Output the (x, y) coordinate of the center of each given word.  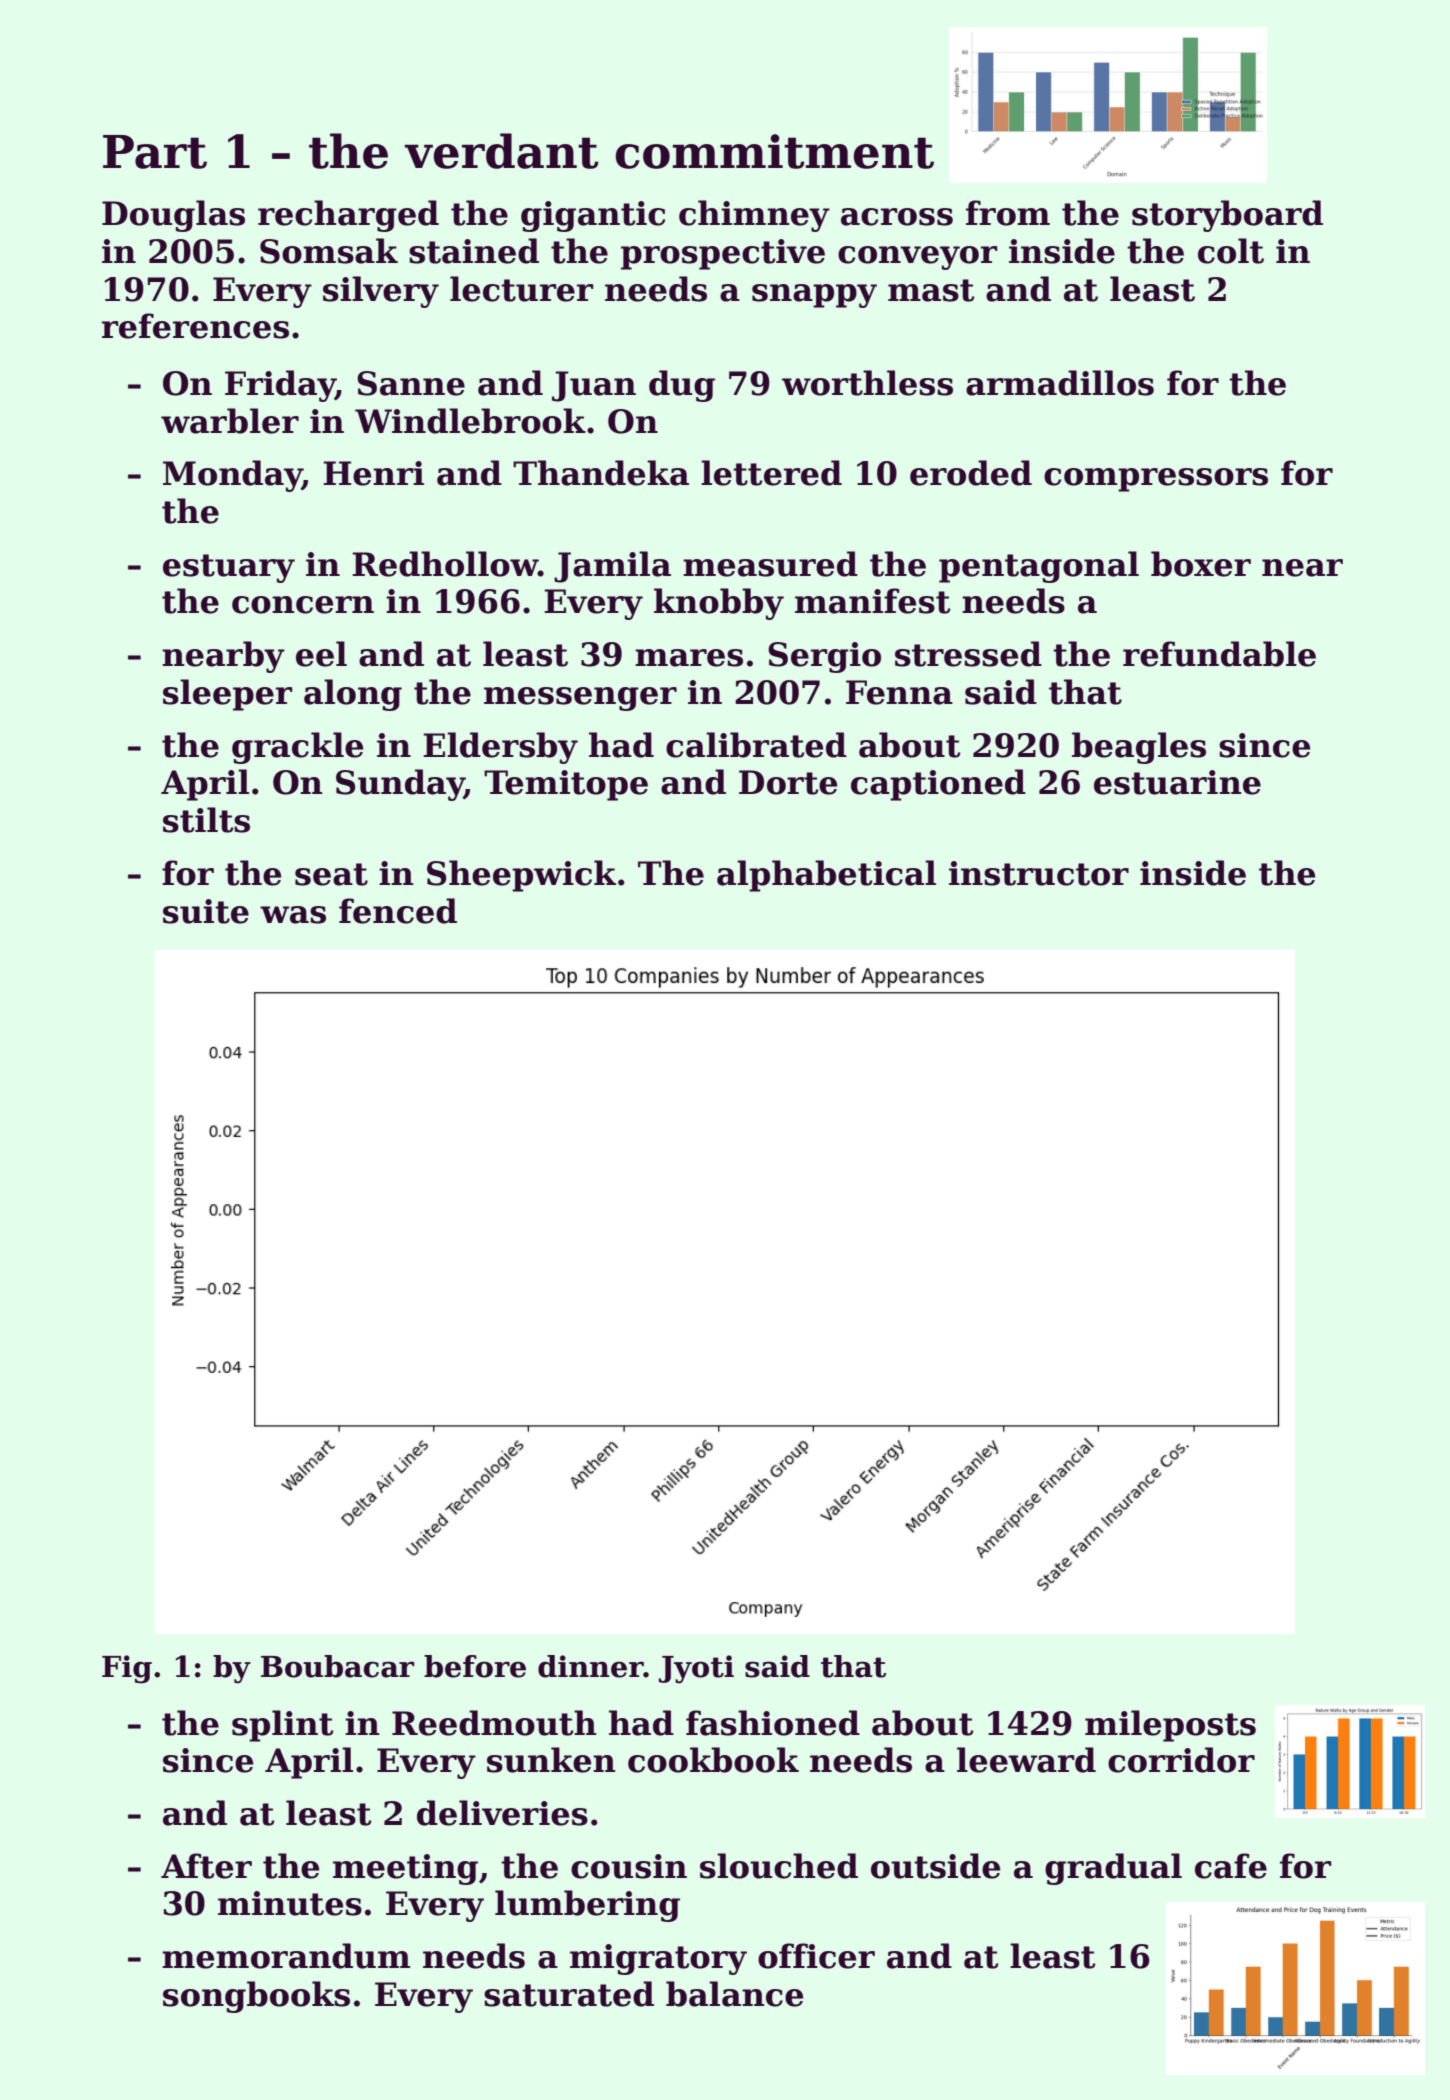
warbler (230, 421)
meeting (405, 1869)
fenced (398, 911)
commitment (774, 151)
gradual (1113, 1869)
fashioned (773, 1723)
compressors (1156, 480)
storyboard (1227, 216)
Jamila (612, 567)
